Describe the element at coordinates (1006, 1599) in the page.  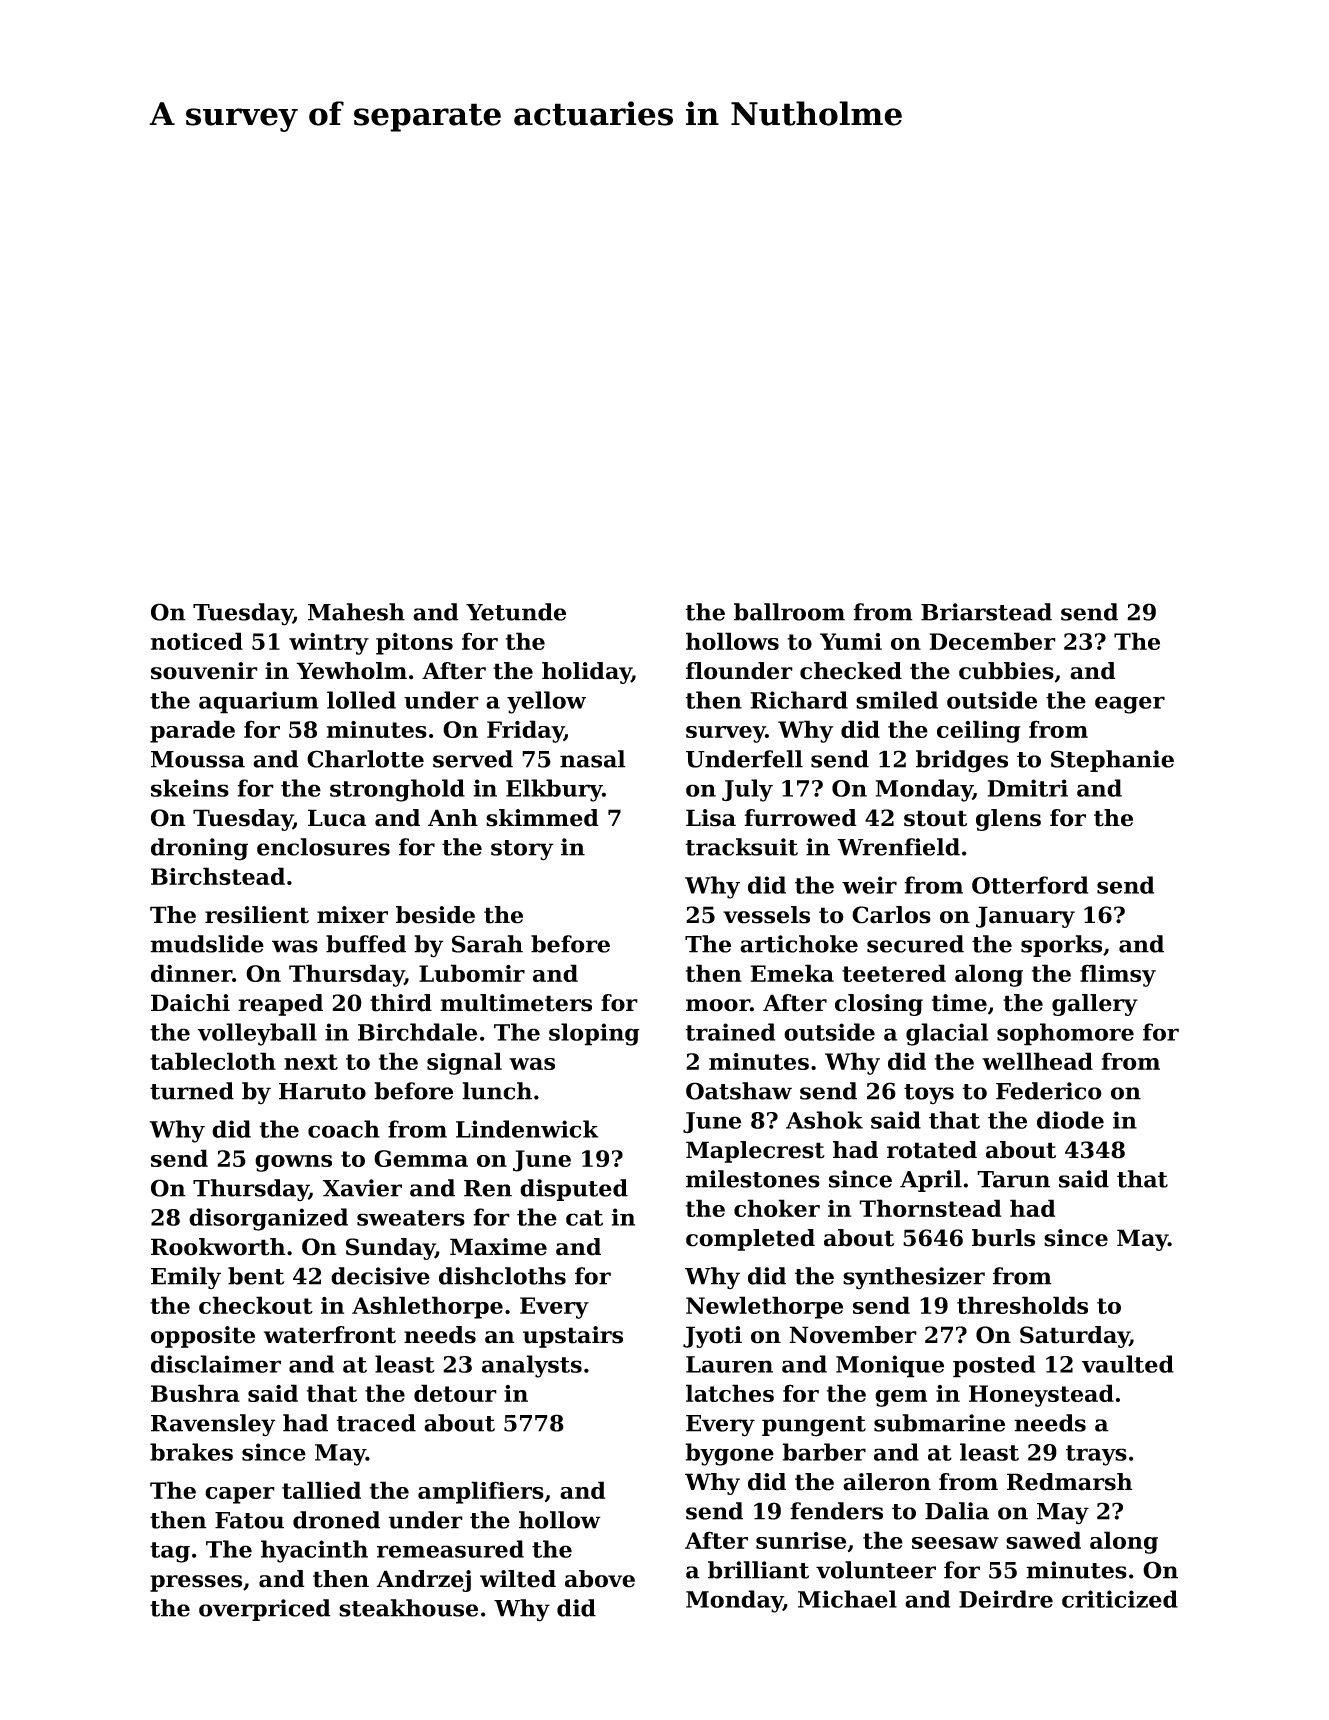
I see `Deirdre` at that location.
